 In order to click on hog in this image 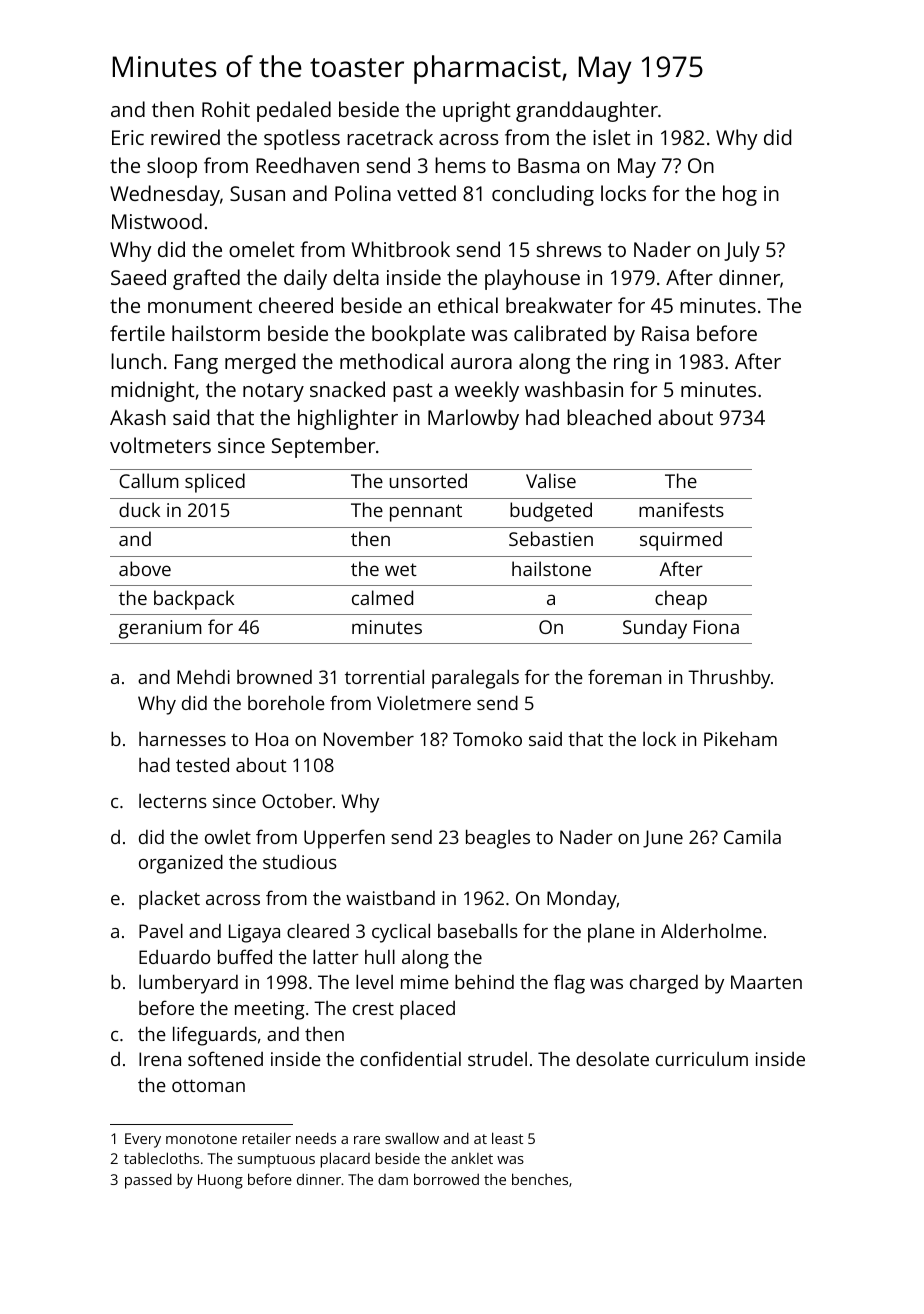, I will do `click(740, 195)`.
